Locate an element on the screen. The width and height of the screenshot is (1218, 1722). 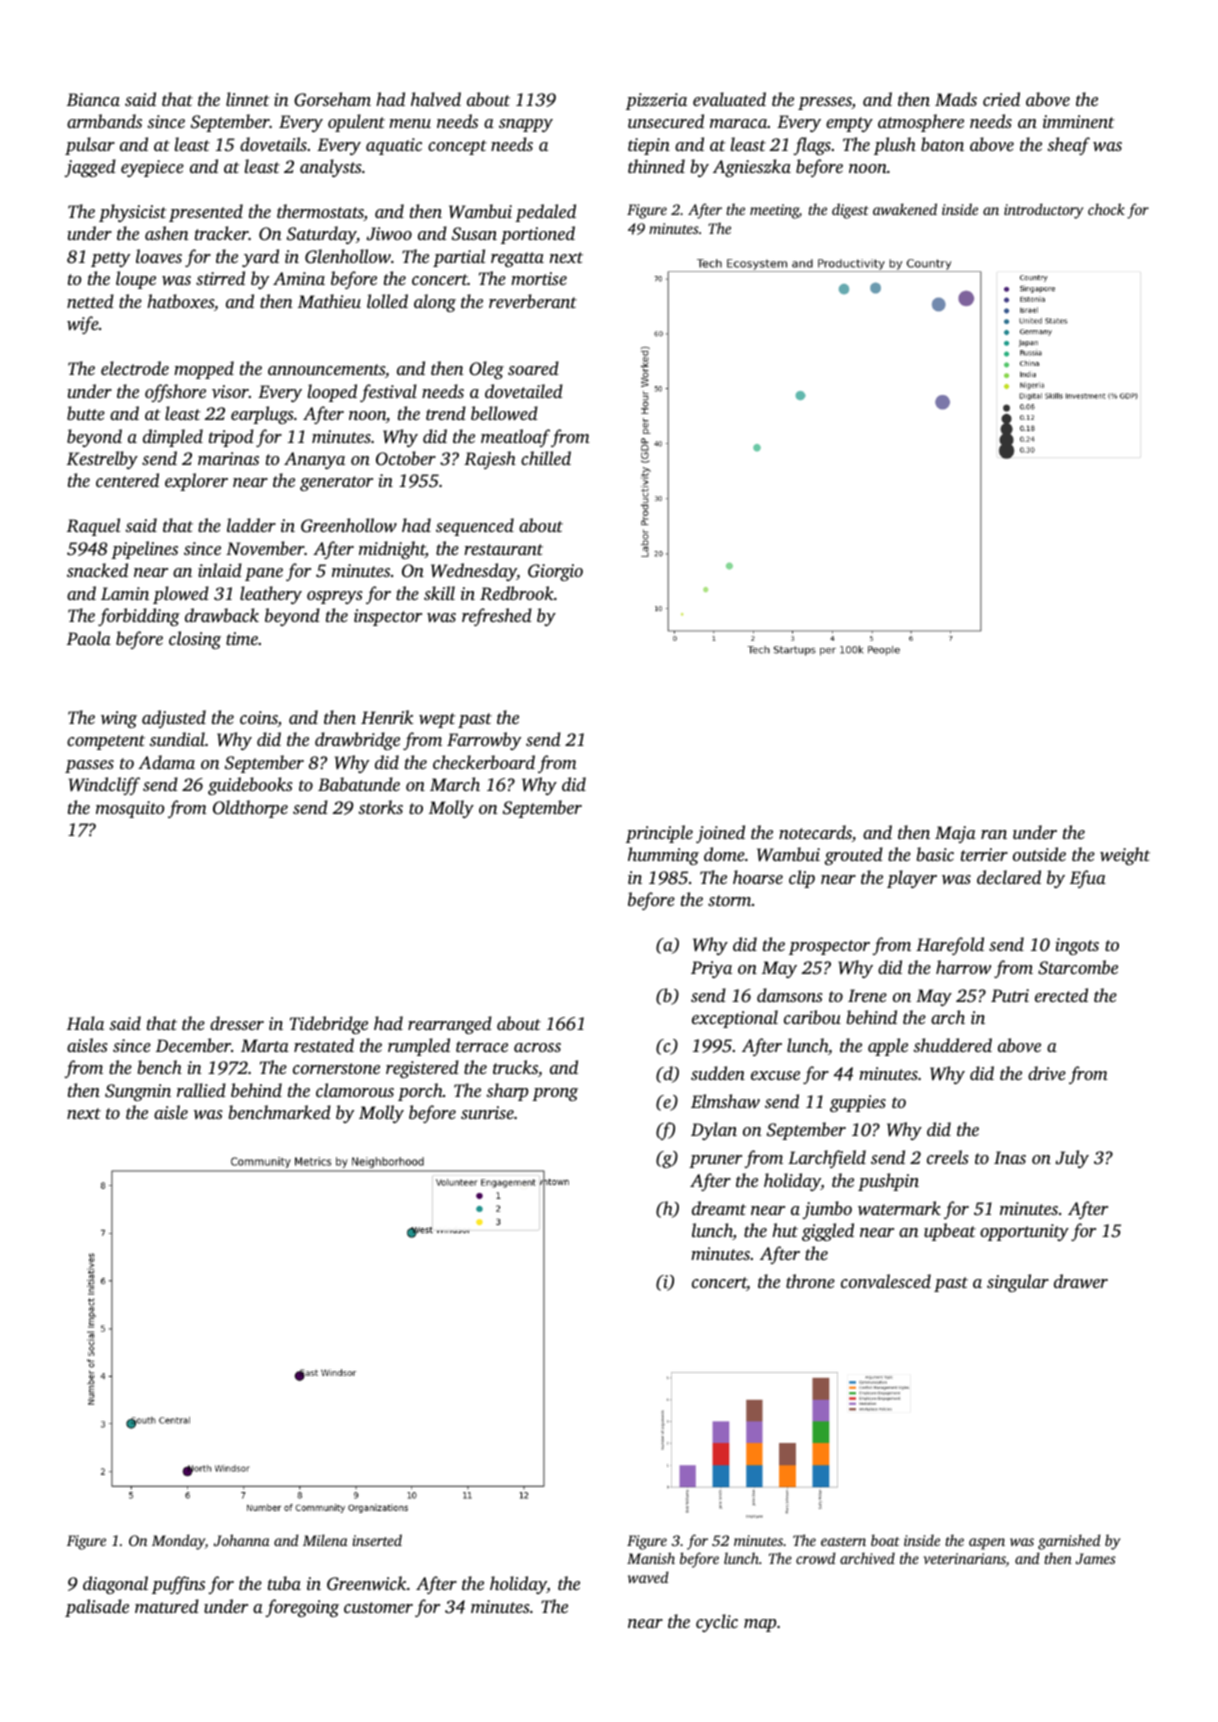
Johanna is located at coordinates (242, 1540).
